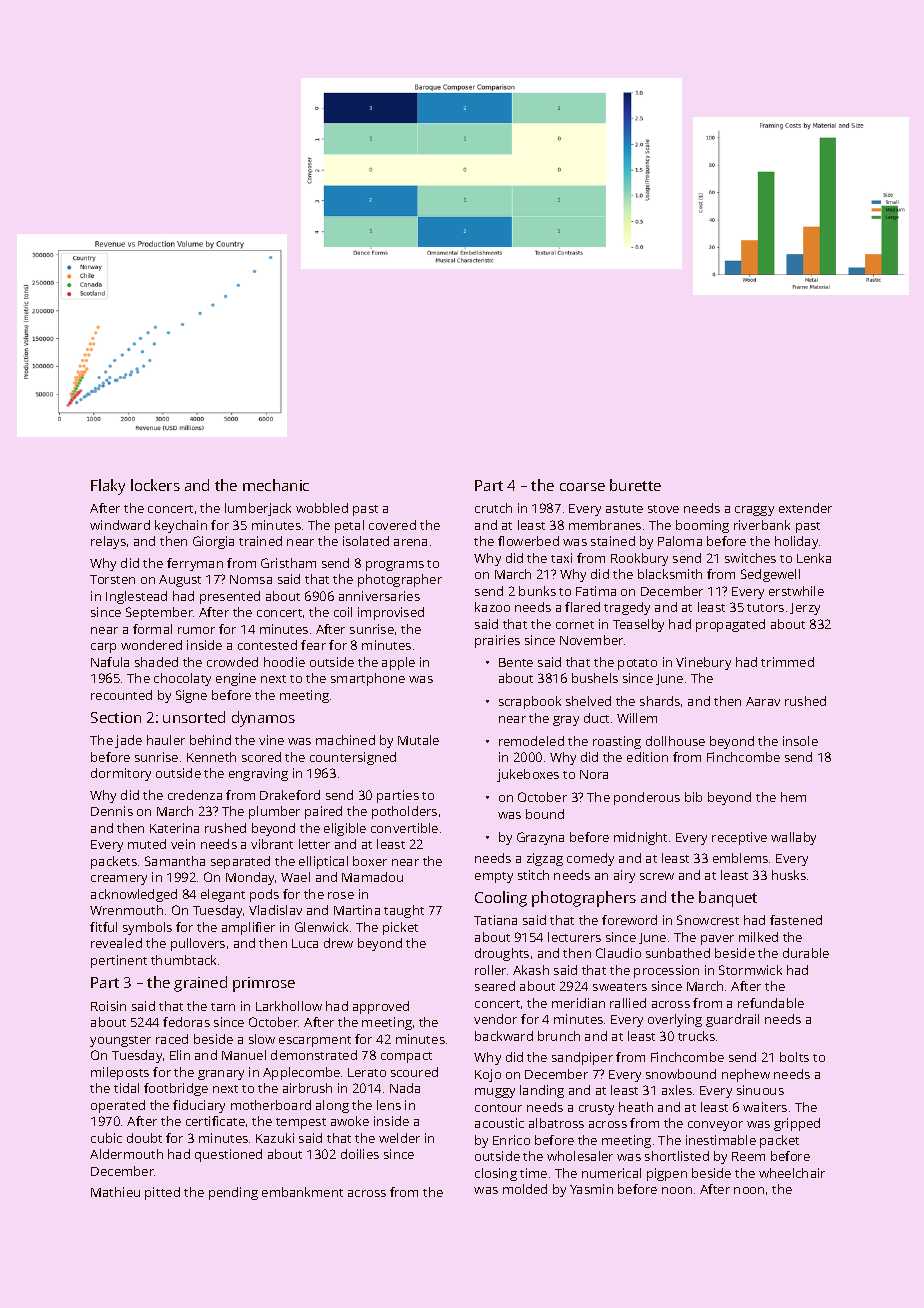  I want to click on Mamadou, so click(372, 877).
